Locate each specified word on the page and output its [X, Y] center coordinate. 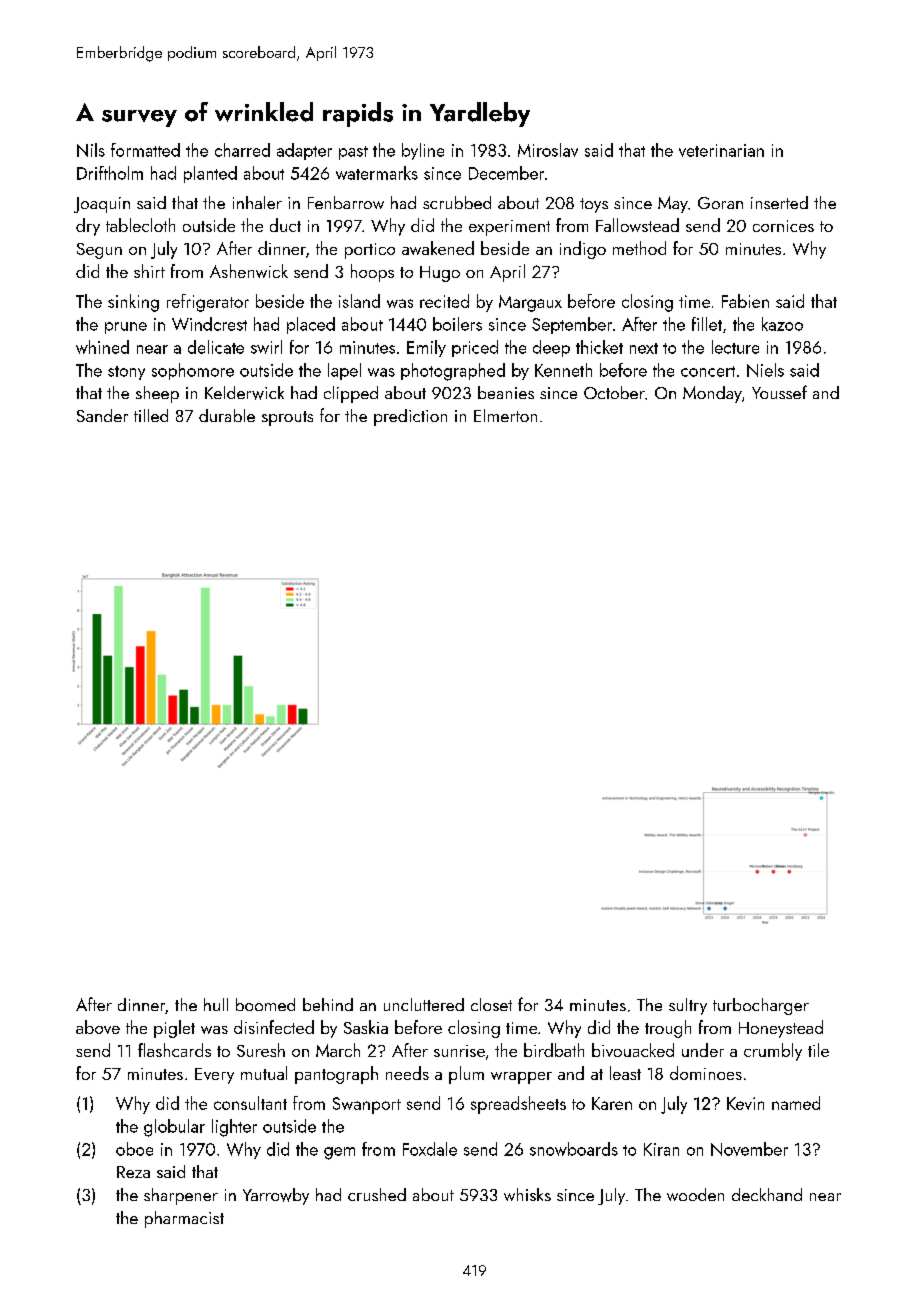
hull [216, 1004]
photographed [453, 372]
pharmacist [184, 1219]
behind [328, 1004]
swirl [266, 347]
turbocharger [761, 1006]
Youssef [779, 392]
